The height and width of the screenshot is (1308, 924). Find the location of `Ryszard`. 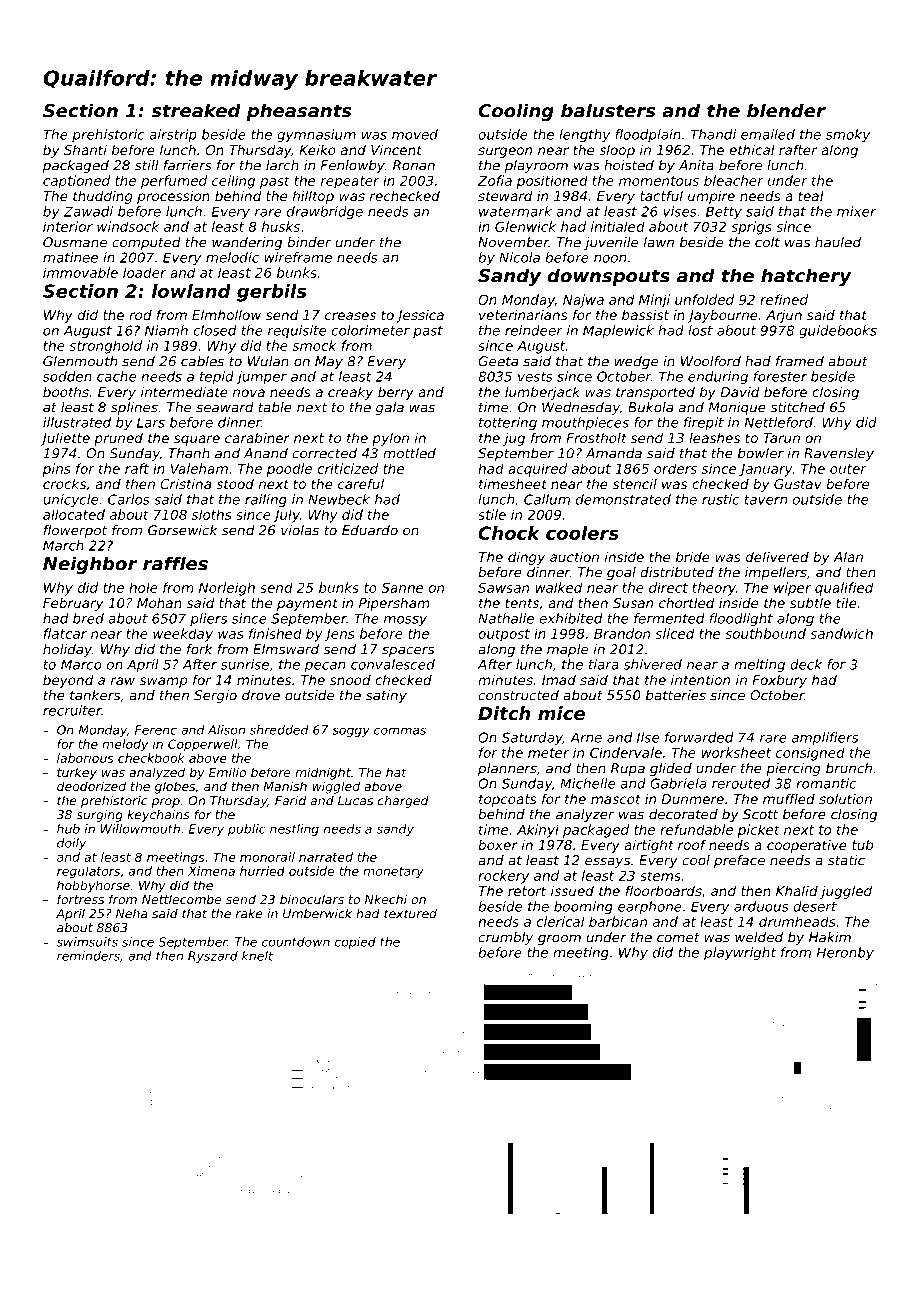

Ryszard is located at coordinates (213, 957).
